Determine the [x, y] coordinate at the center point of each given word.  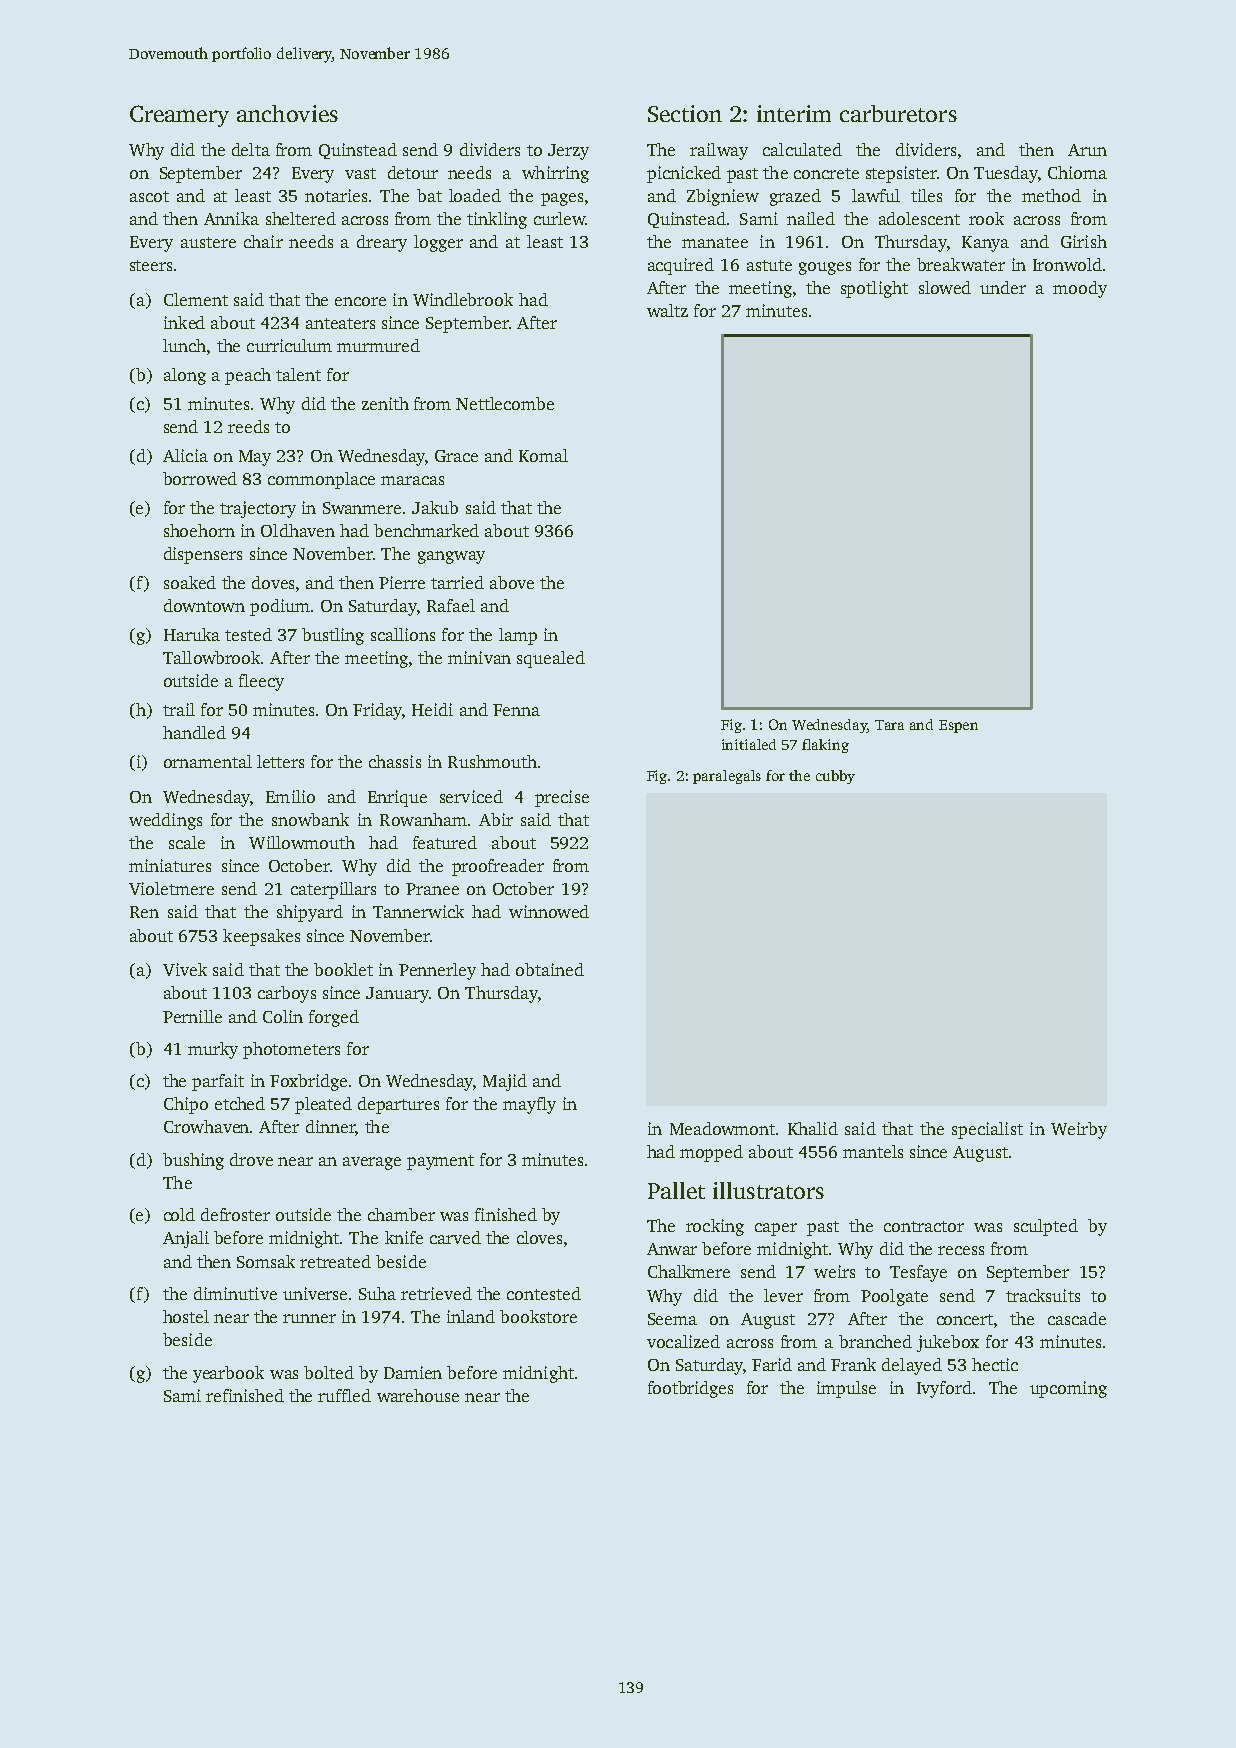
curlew [560, 218]
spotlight [874, 289]
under [1003, 287]
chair [263, 241]
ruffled [344, 1395]
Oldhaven [298, 530]
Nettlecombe [505, 403]
